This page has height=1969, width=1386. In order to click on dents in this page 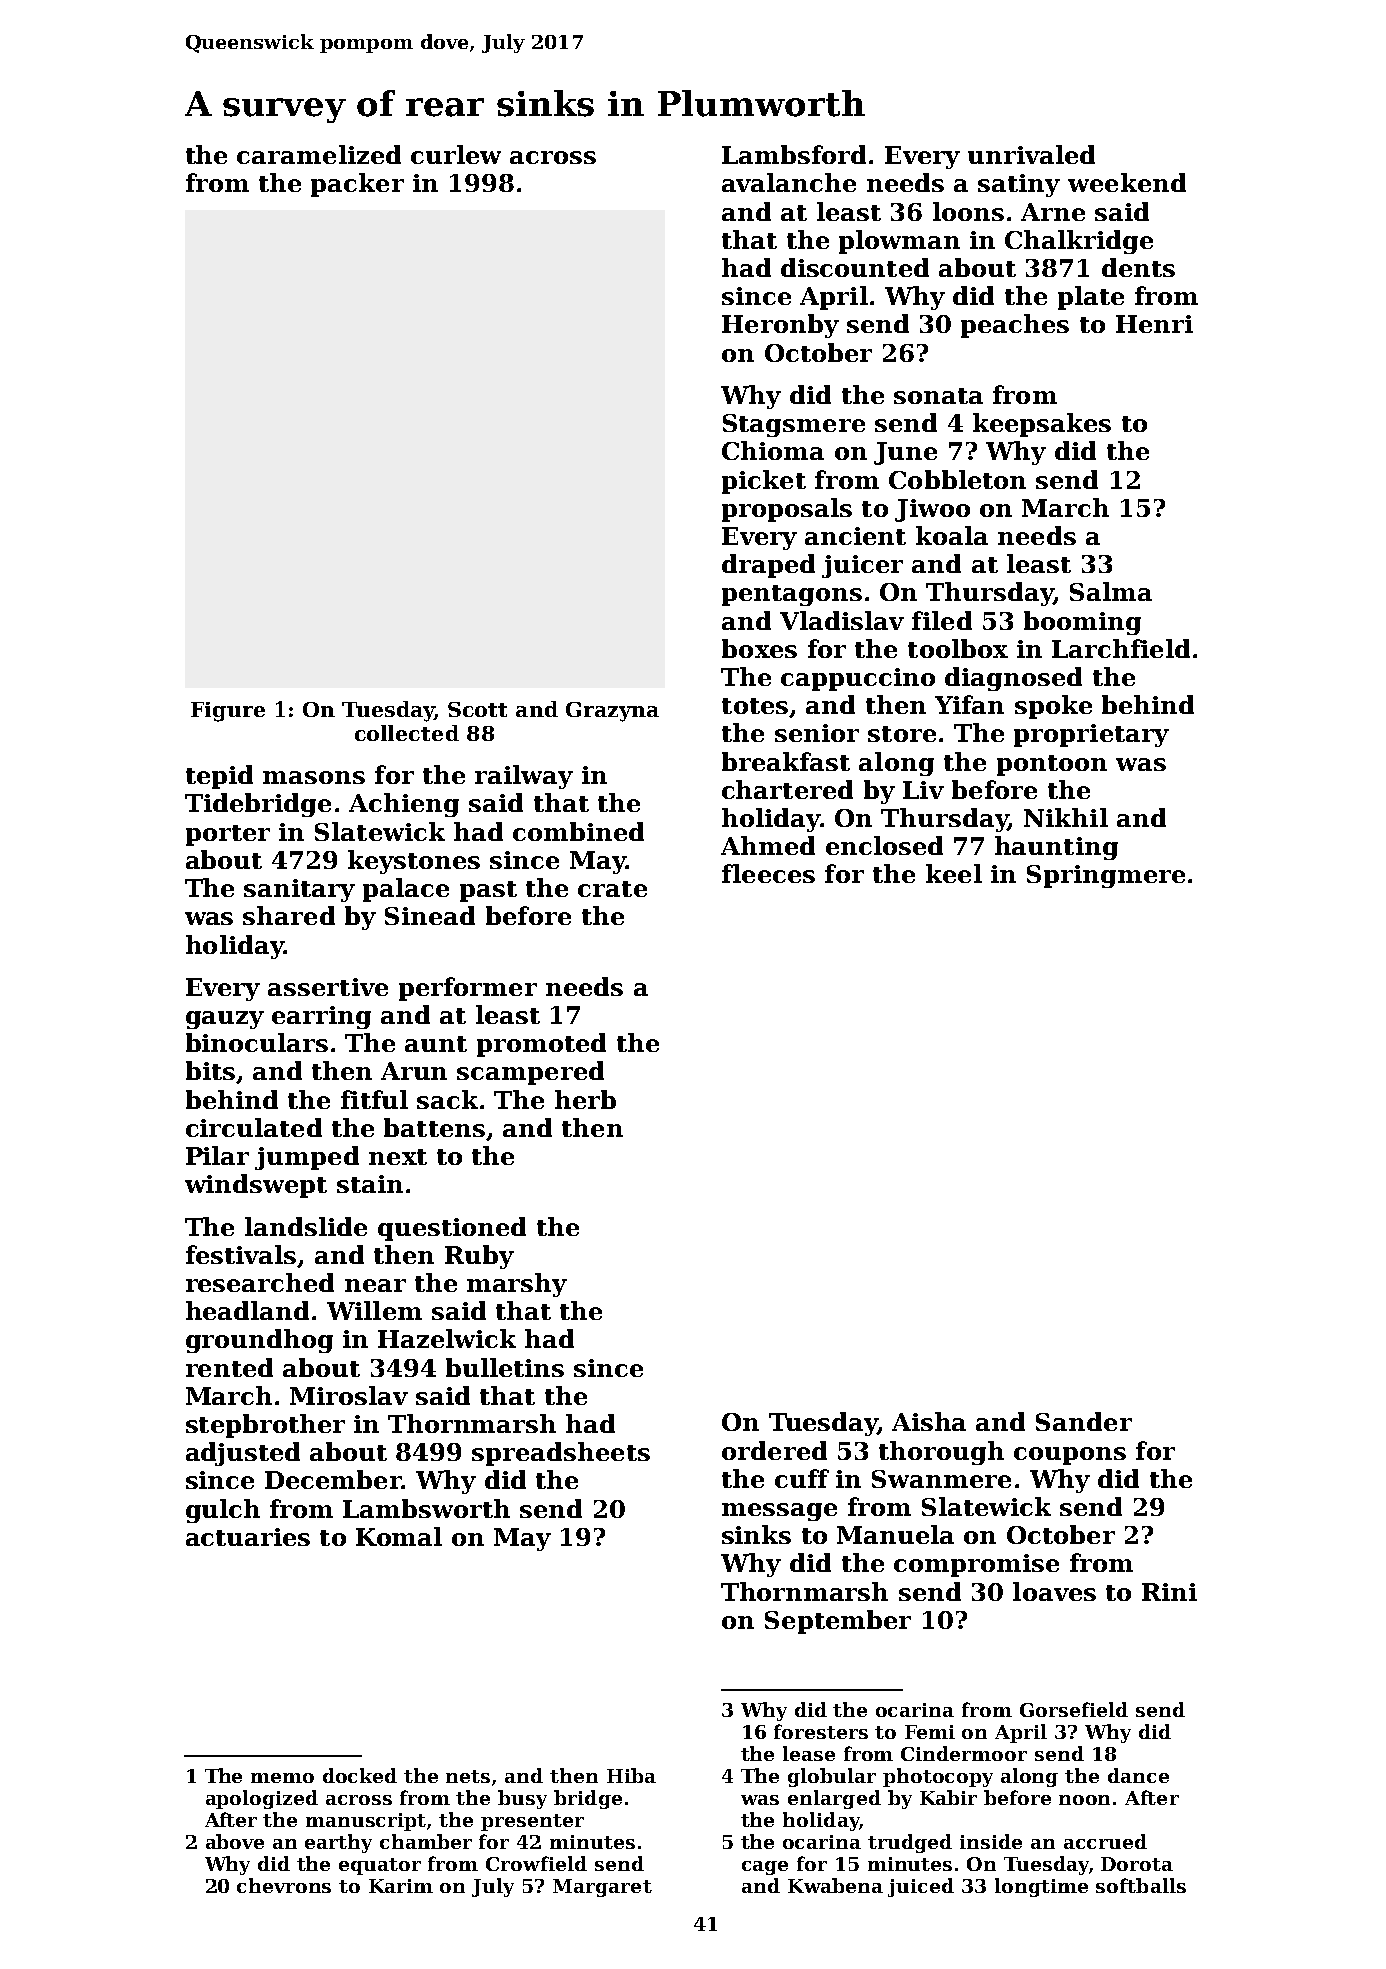, I will do `click(1138, 267)`.
